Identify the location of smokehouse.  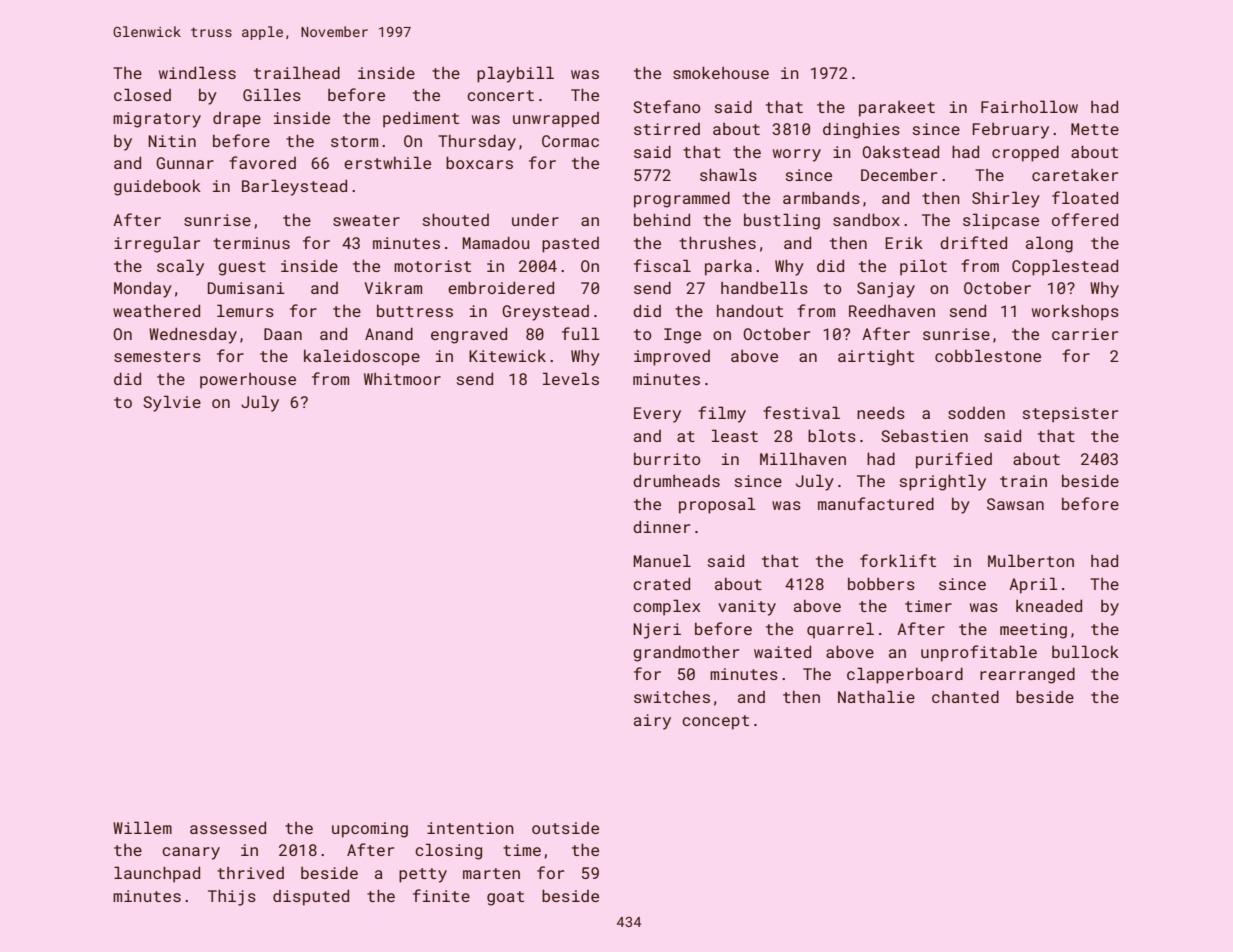
(721, 72).
